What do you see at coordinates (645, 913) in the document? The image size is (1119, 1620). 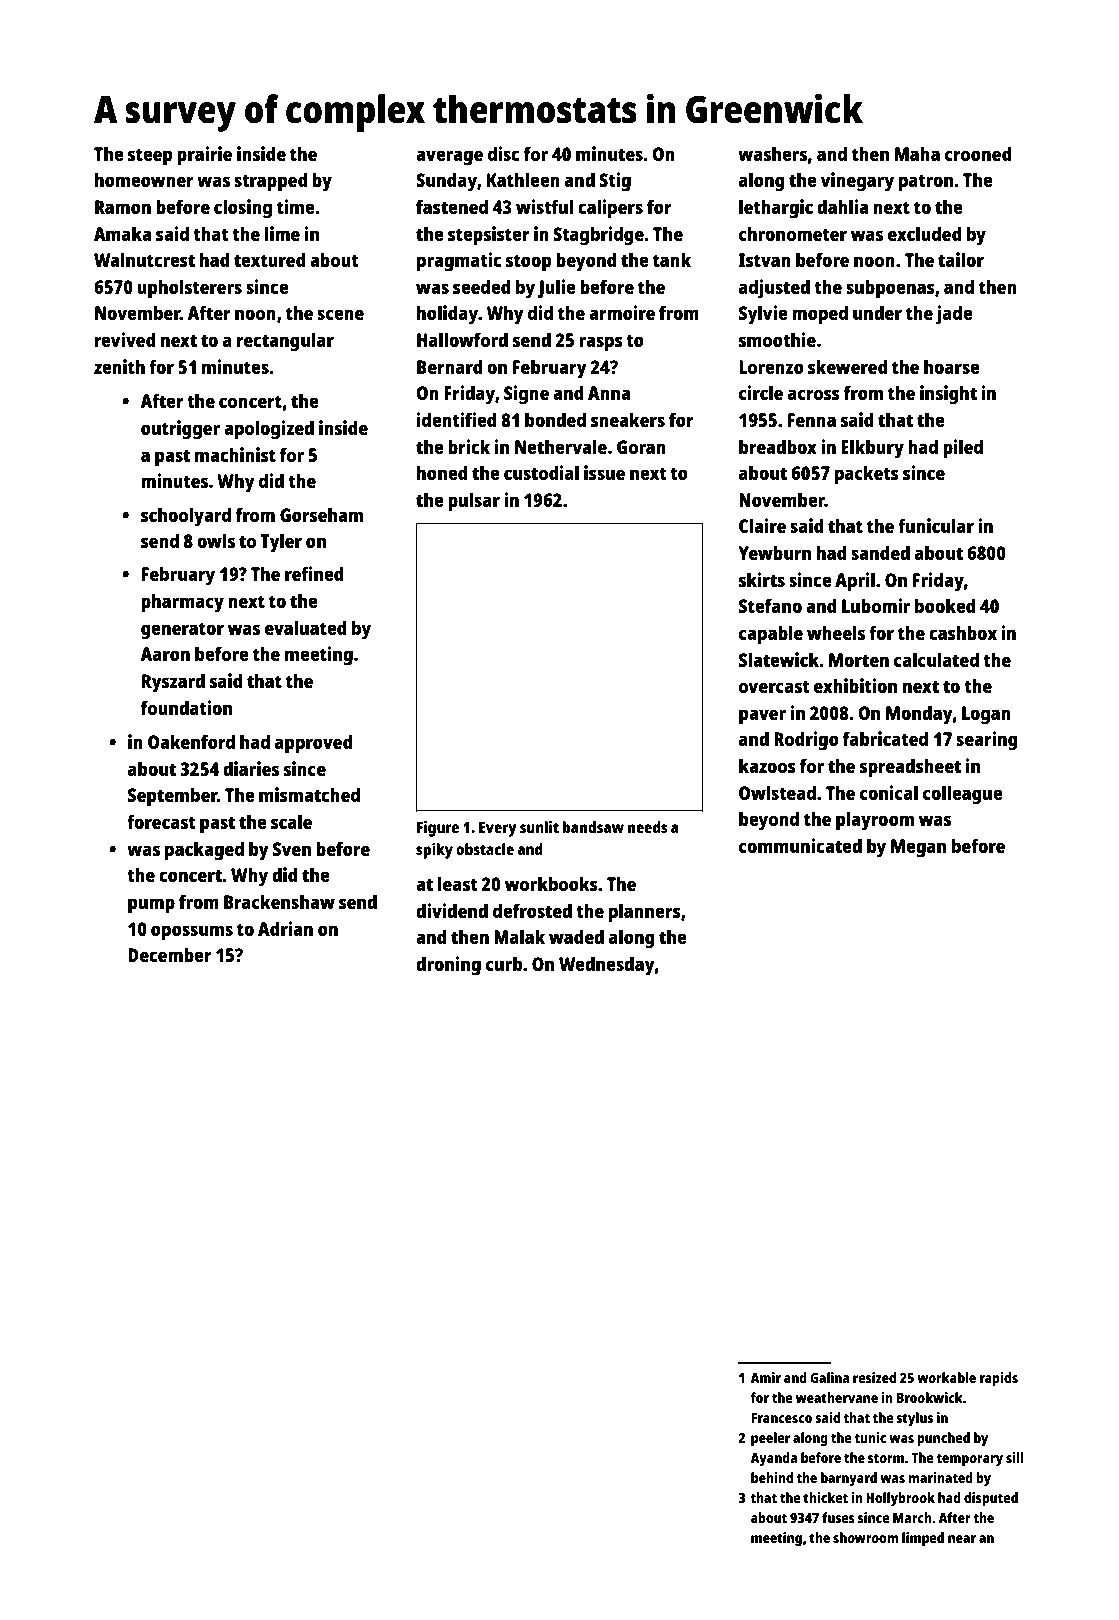 I see `planners` at bounding box center [645, 913].
